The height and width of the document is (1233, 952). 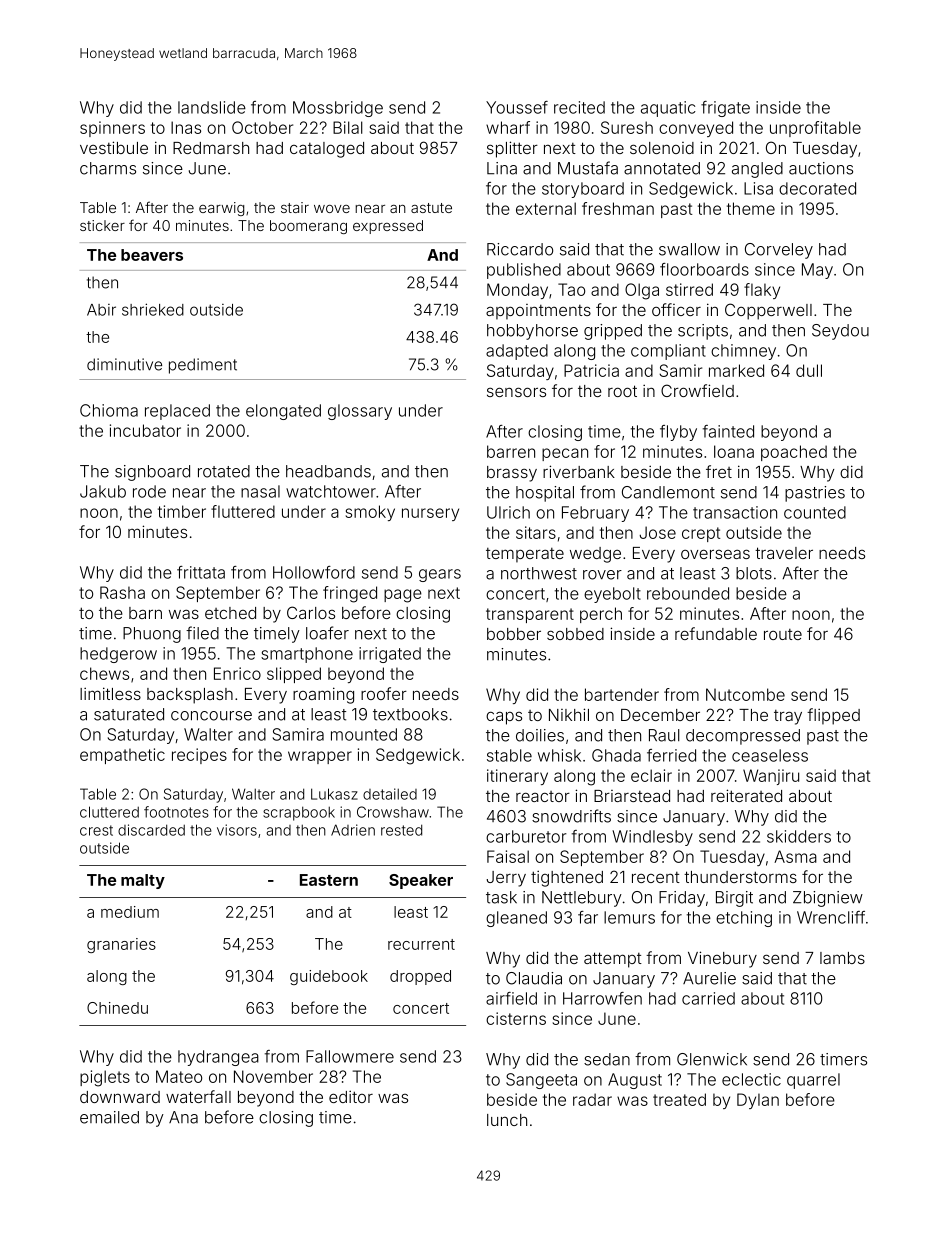 What do you see at coordinates (112, 129) in the document?
I see `spinners` at bounding box center [112, 129].
